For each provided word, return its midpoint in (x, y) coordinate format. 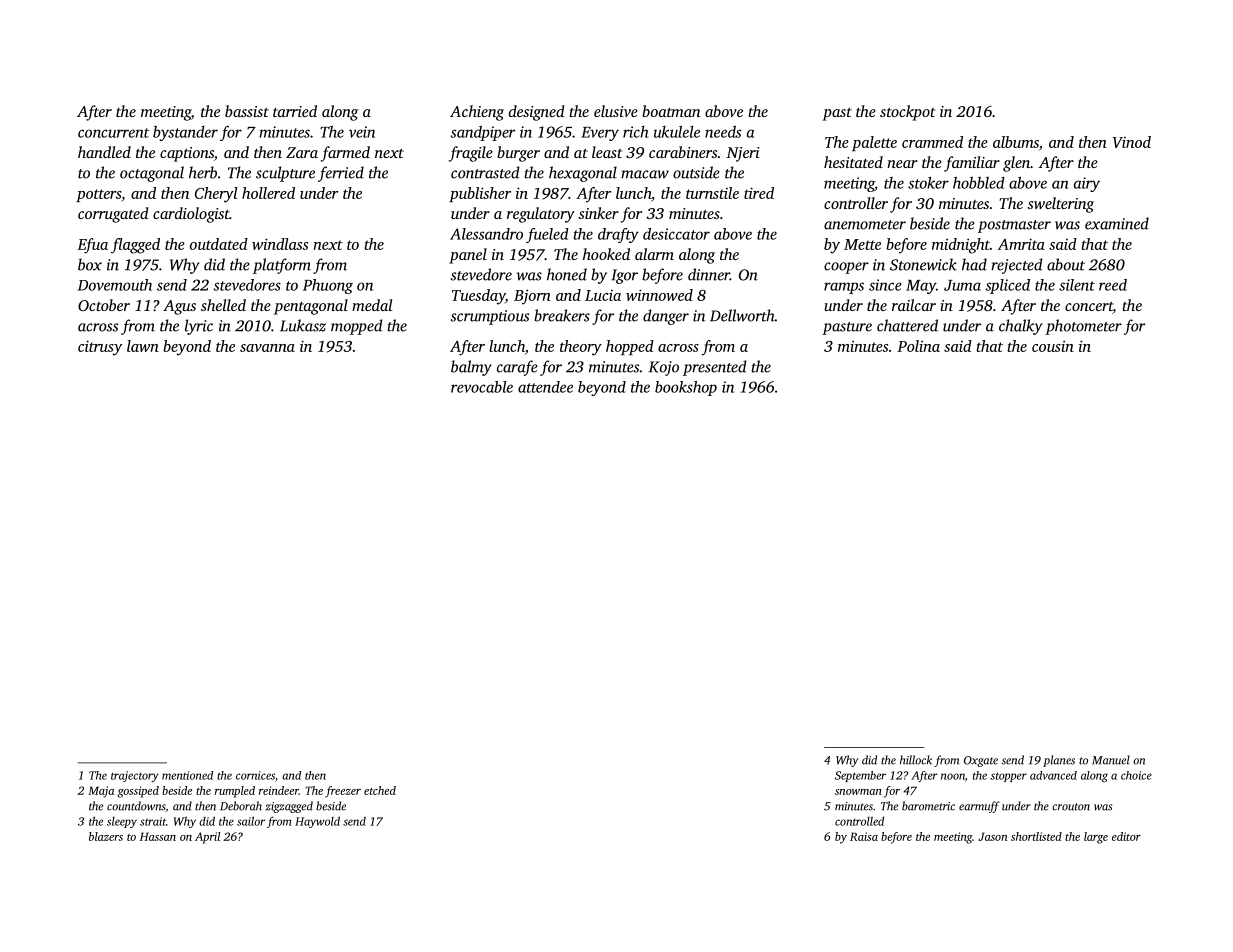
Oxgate (981, 761)
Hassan (158, 836)
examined (1117, 223)
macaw (645, 174)
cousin (1053, 346)
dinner (709, 274)
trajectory (135, 776)
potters (98, 195)
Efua (92, 246)
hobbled (979, 183)
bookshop (686, 388)
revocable (482, 387)
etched (380, 790)
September (860, 776)
